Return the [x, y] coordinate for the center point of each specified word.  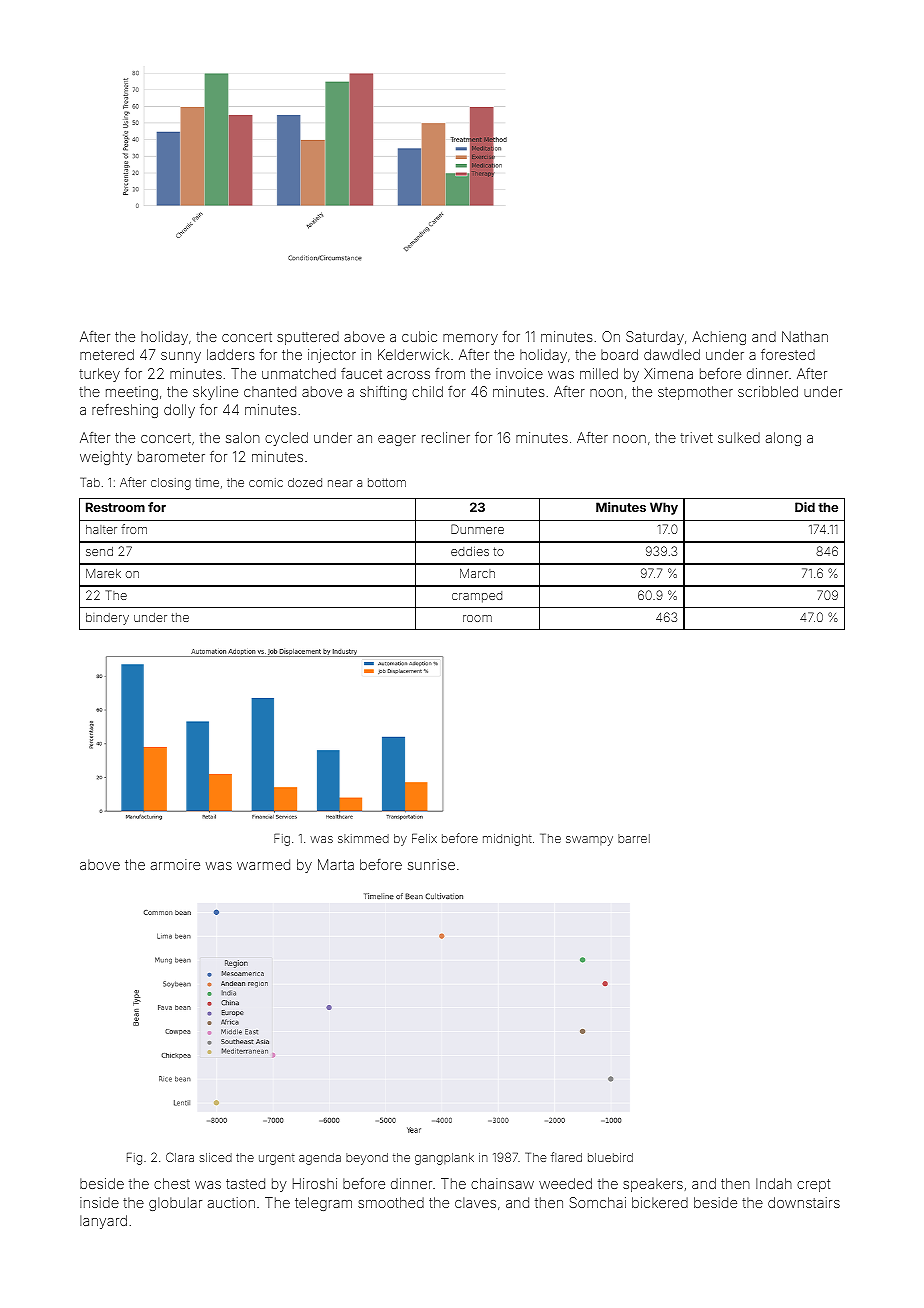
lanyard [103, 1222]
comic [266, 482]
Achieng [719, 338]
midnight [507, 840]
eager [397, 440]
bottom [387, 482]
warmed [263, 864]
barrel [634, 838]
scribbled [768, 391]
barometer [171, 456]
